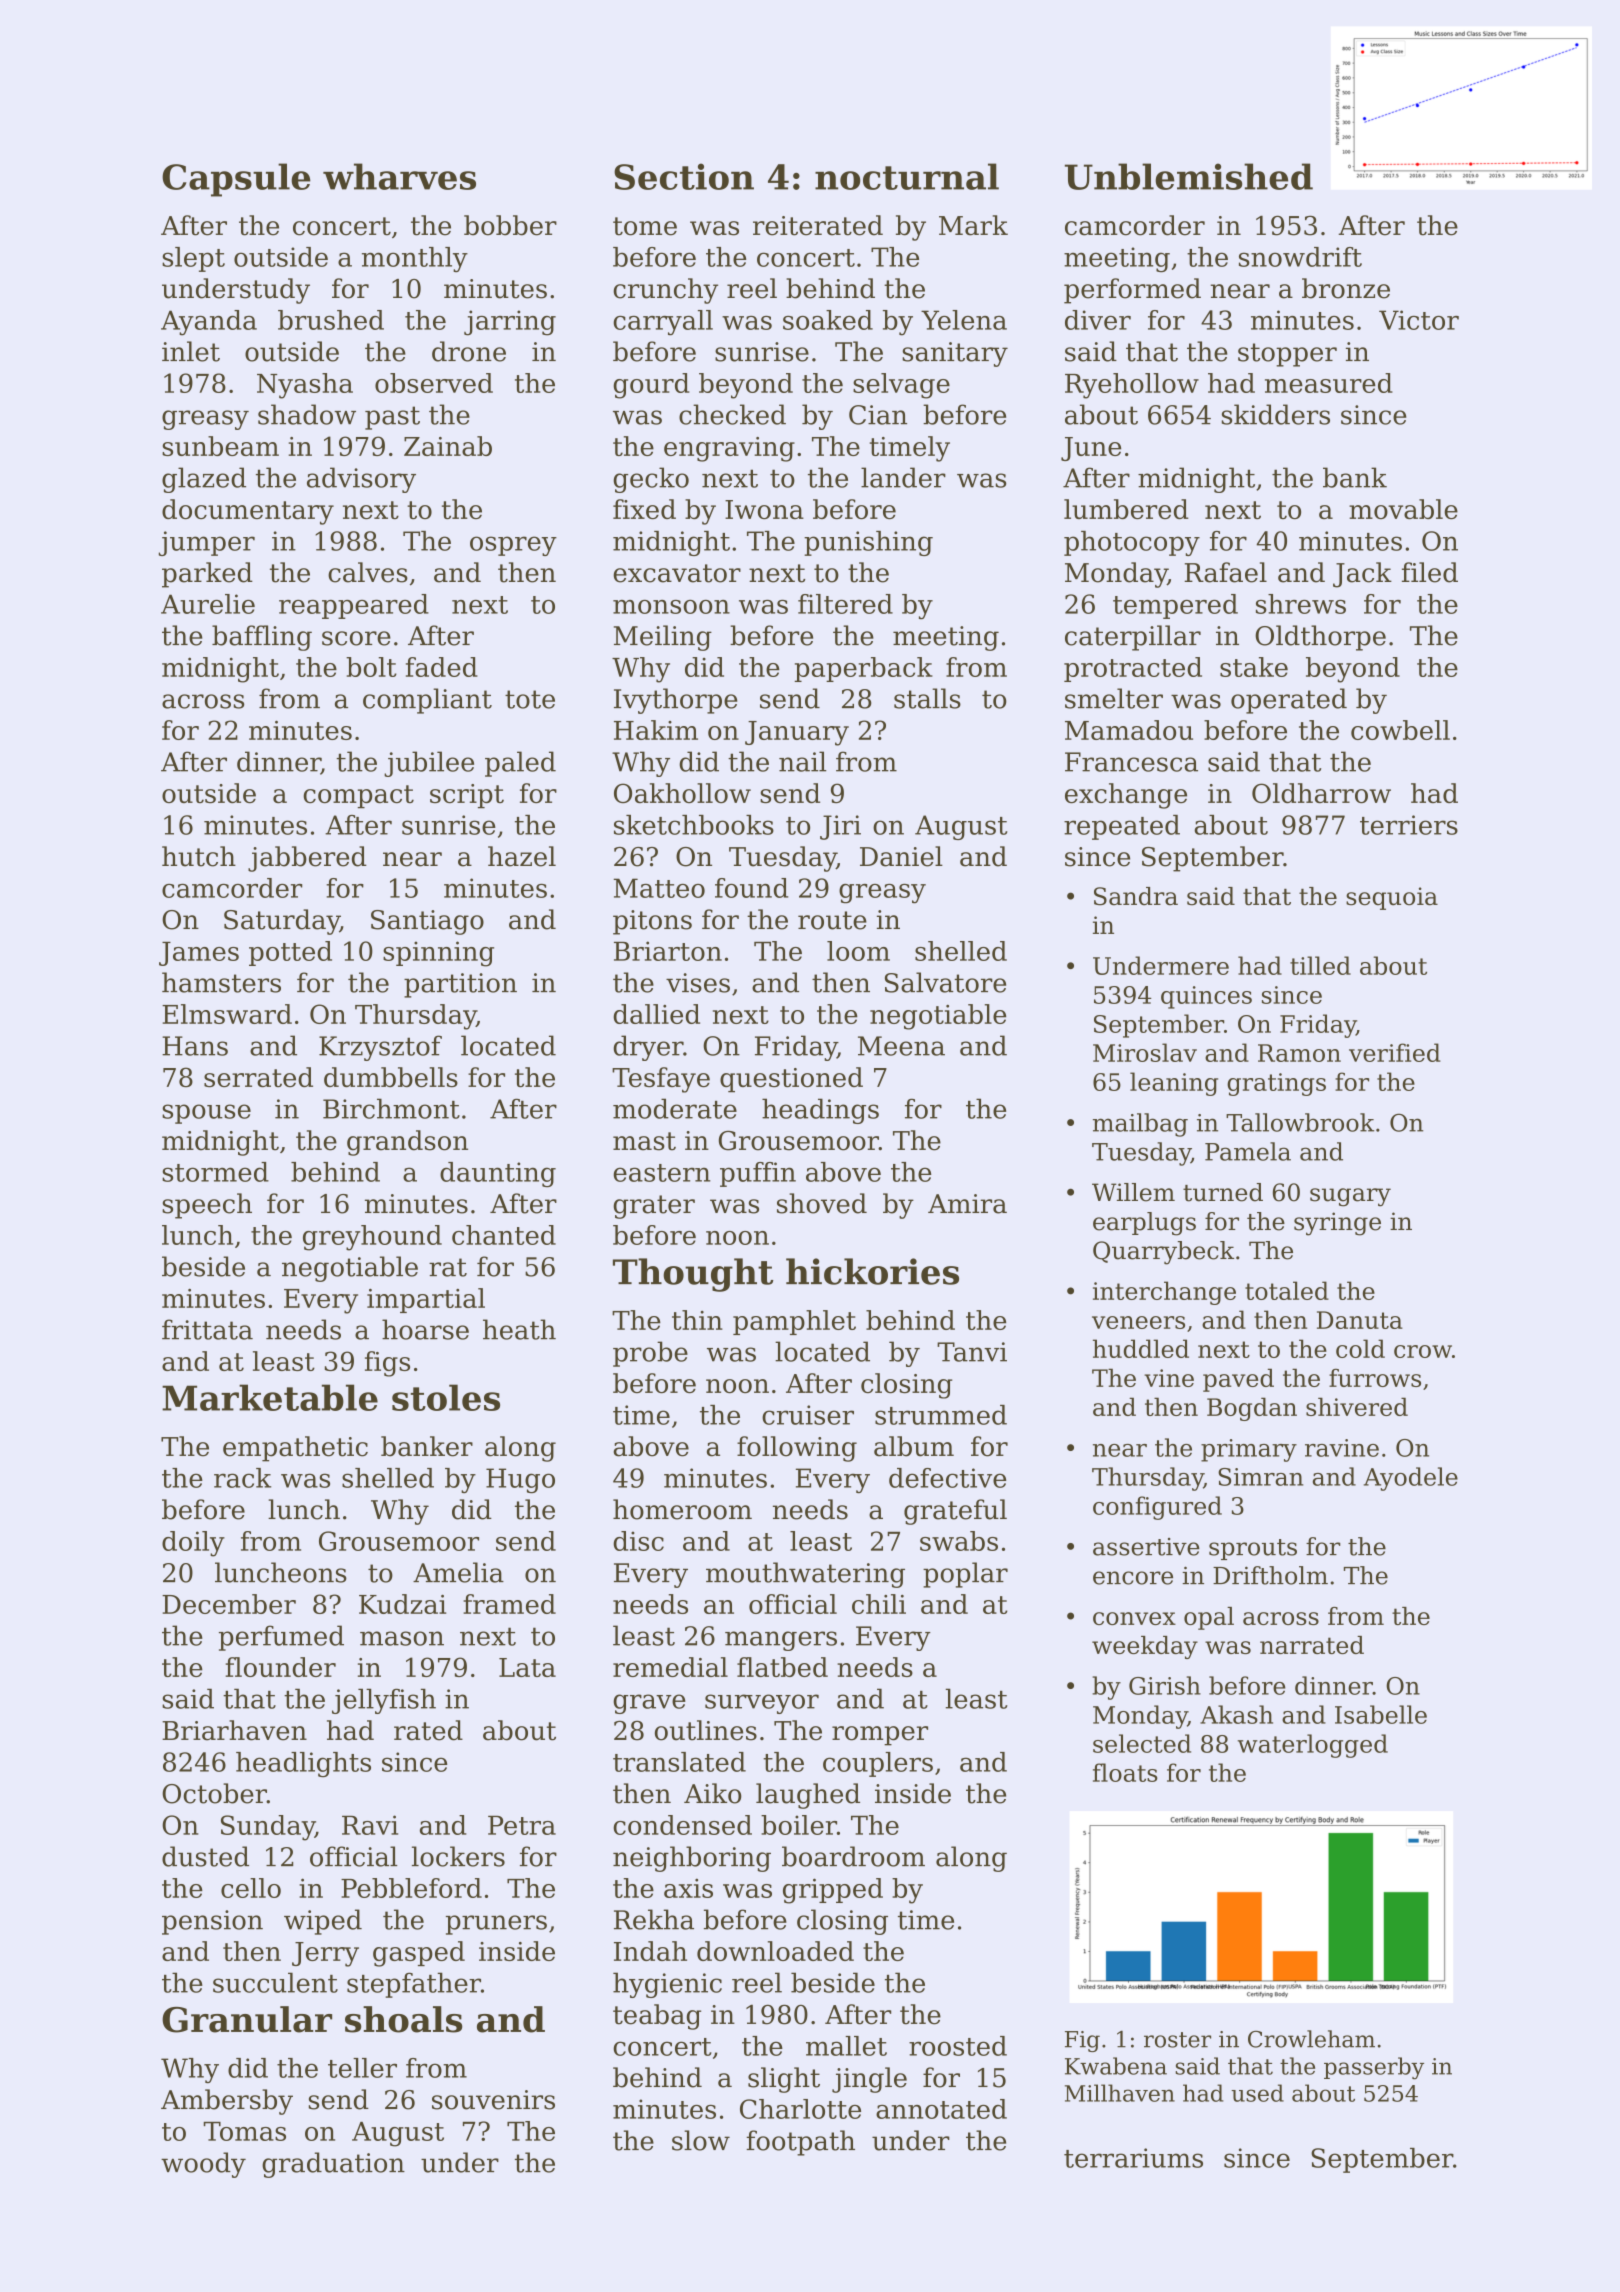 The width and height of the screenshot is (1620, 2292). I want to click on Driftholm, so click(1270, 1575).
